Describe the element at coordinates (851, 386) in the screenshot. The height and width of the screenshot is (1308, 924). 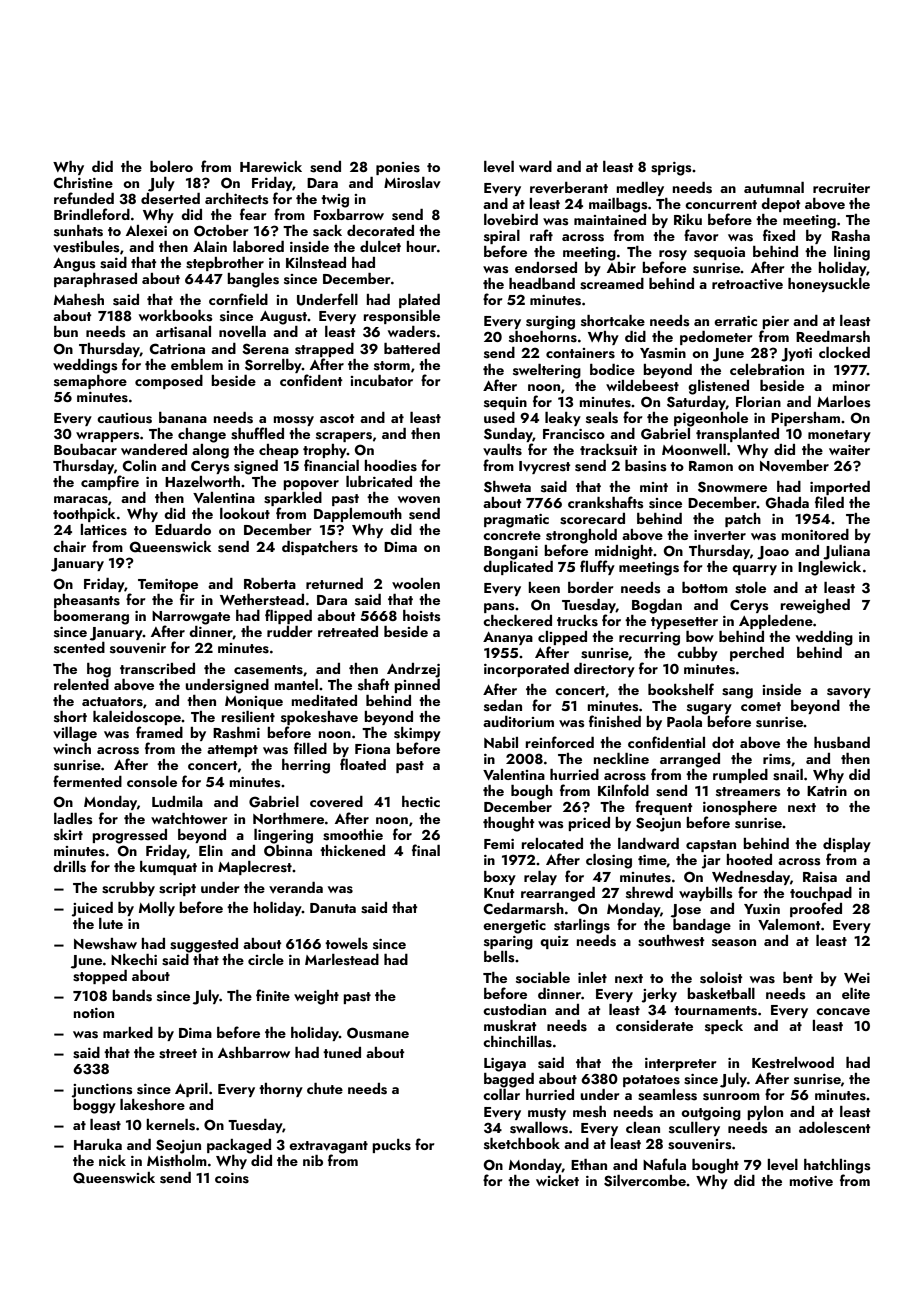
I see `minor` at that location.
